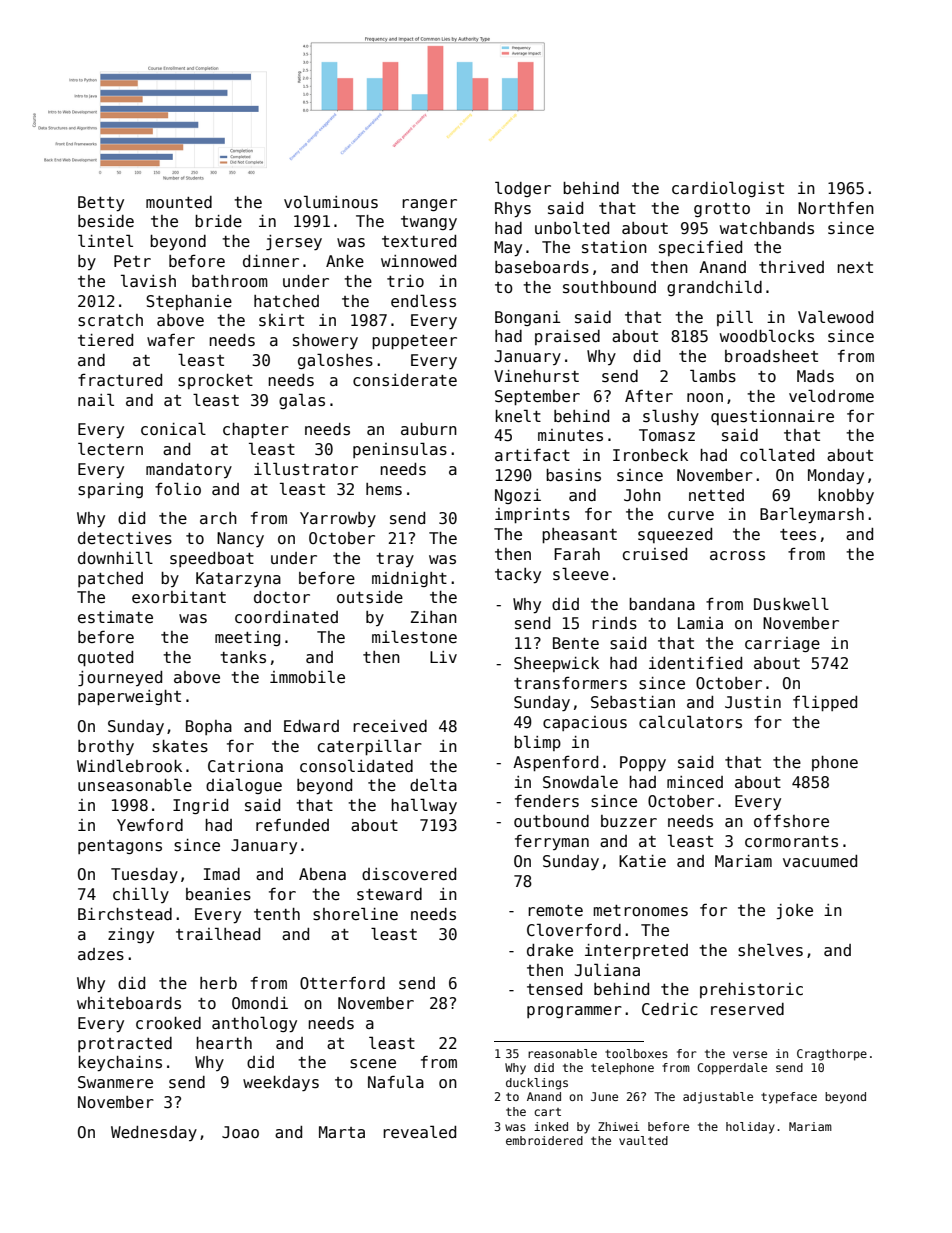 Image resolution: width=952 pixels, height=1233 pixels. What do you see at coordinates (355, 914) in the page?
I see `shoreline` at bounding box center [355, 914].
